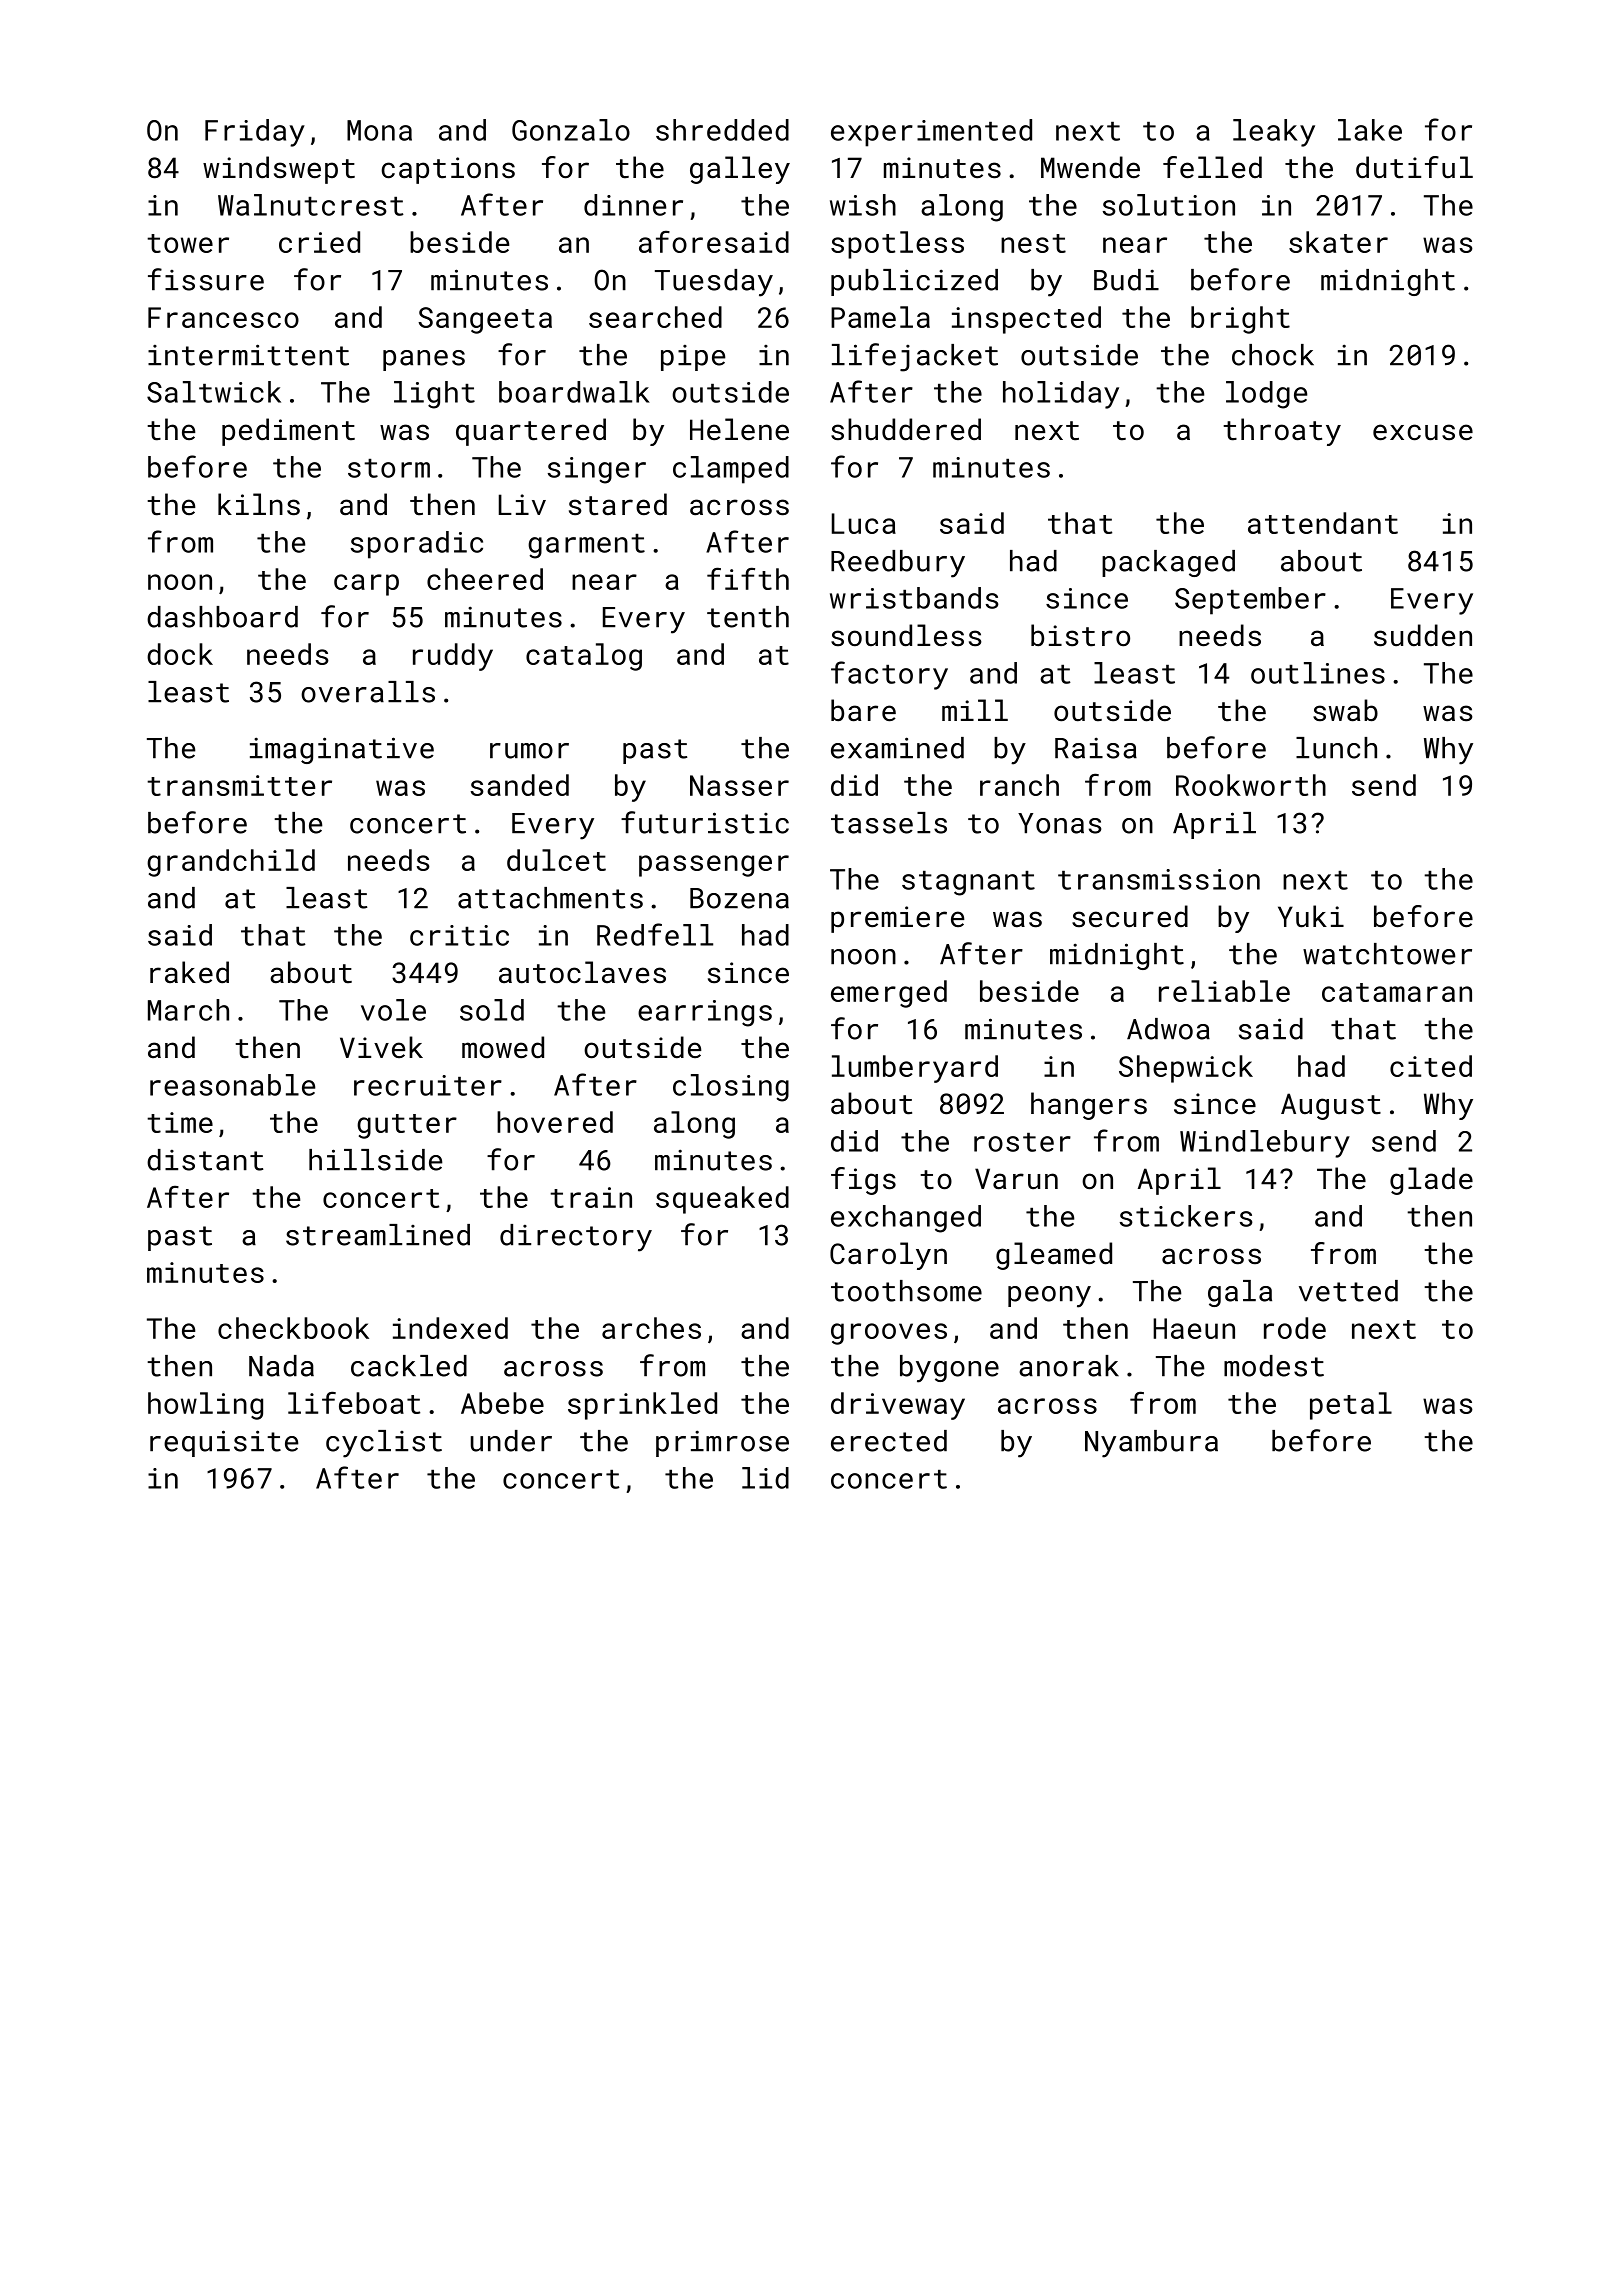 The image size is (1620, 2292). What do you see at coordinates (368, 692) in the screenshot?
I see `overalls` at bounding box center [368, 692].
